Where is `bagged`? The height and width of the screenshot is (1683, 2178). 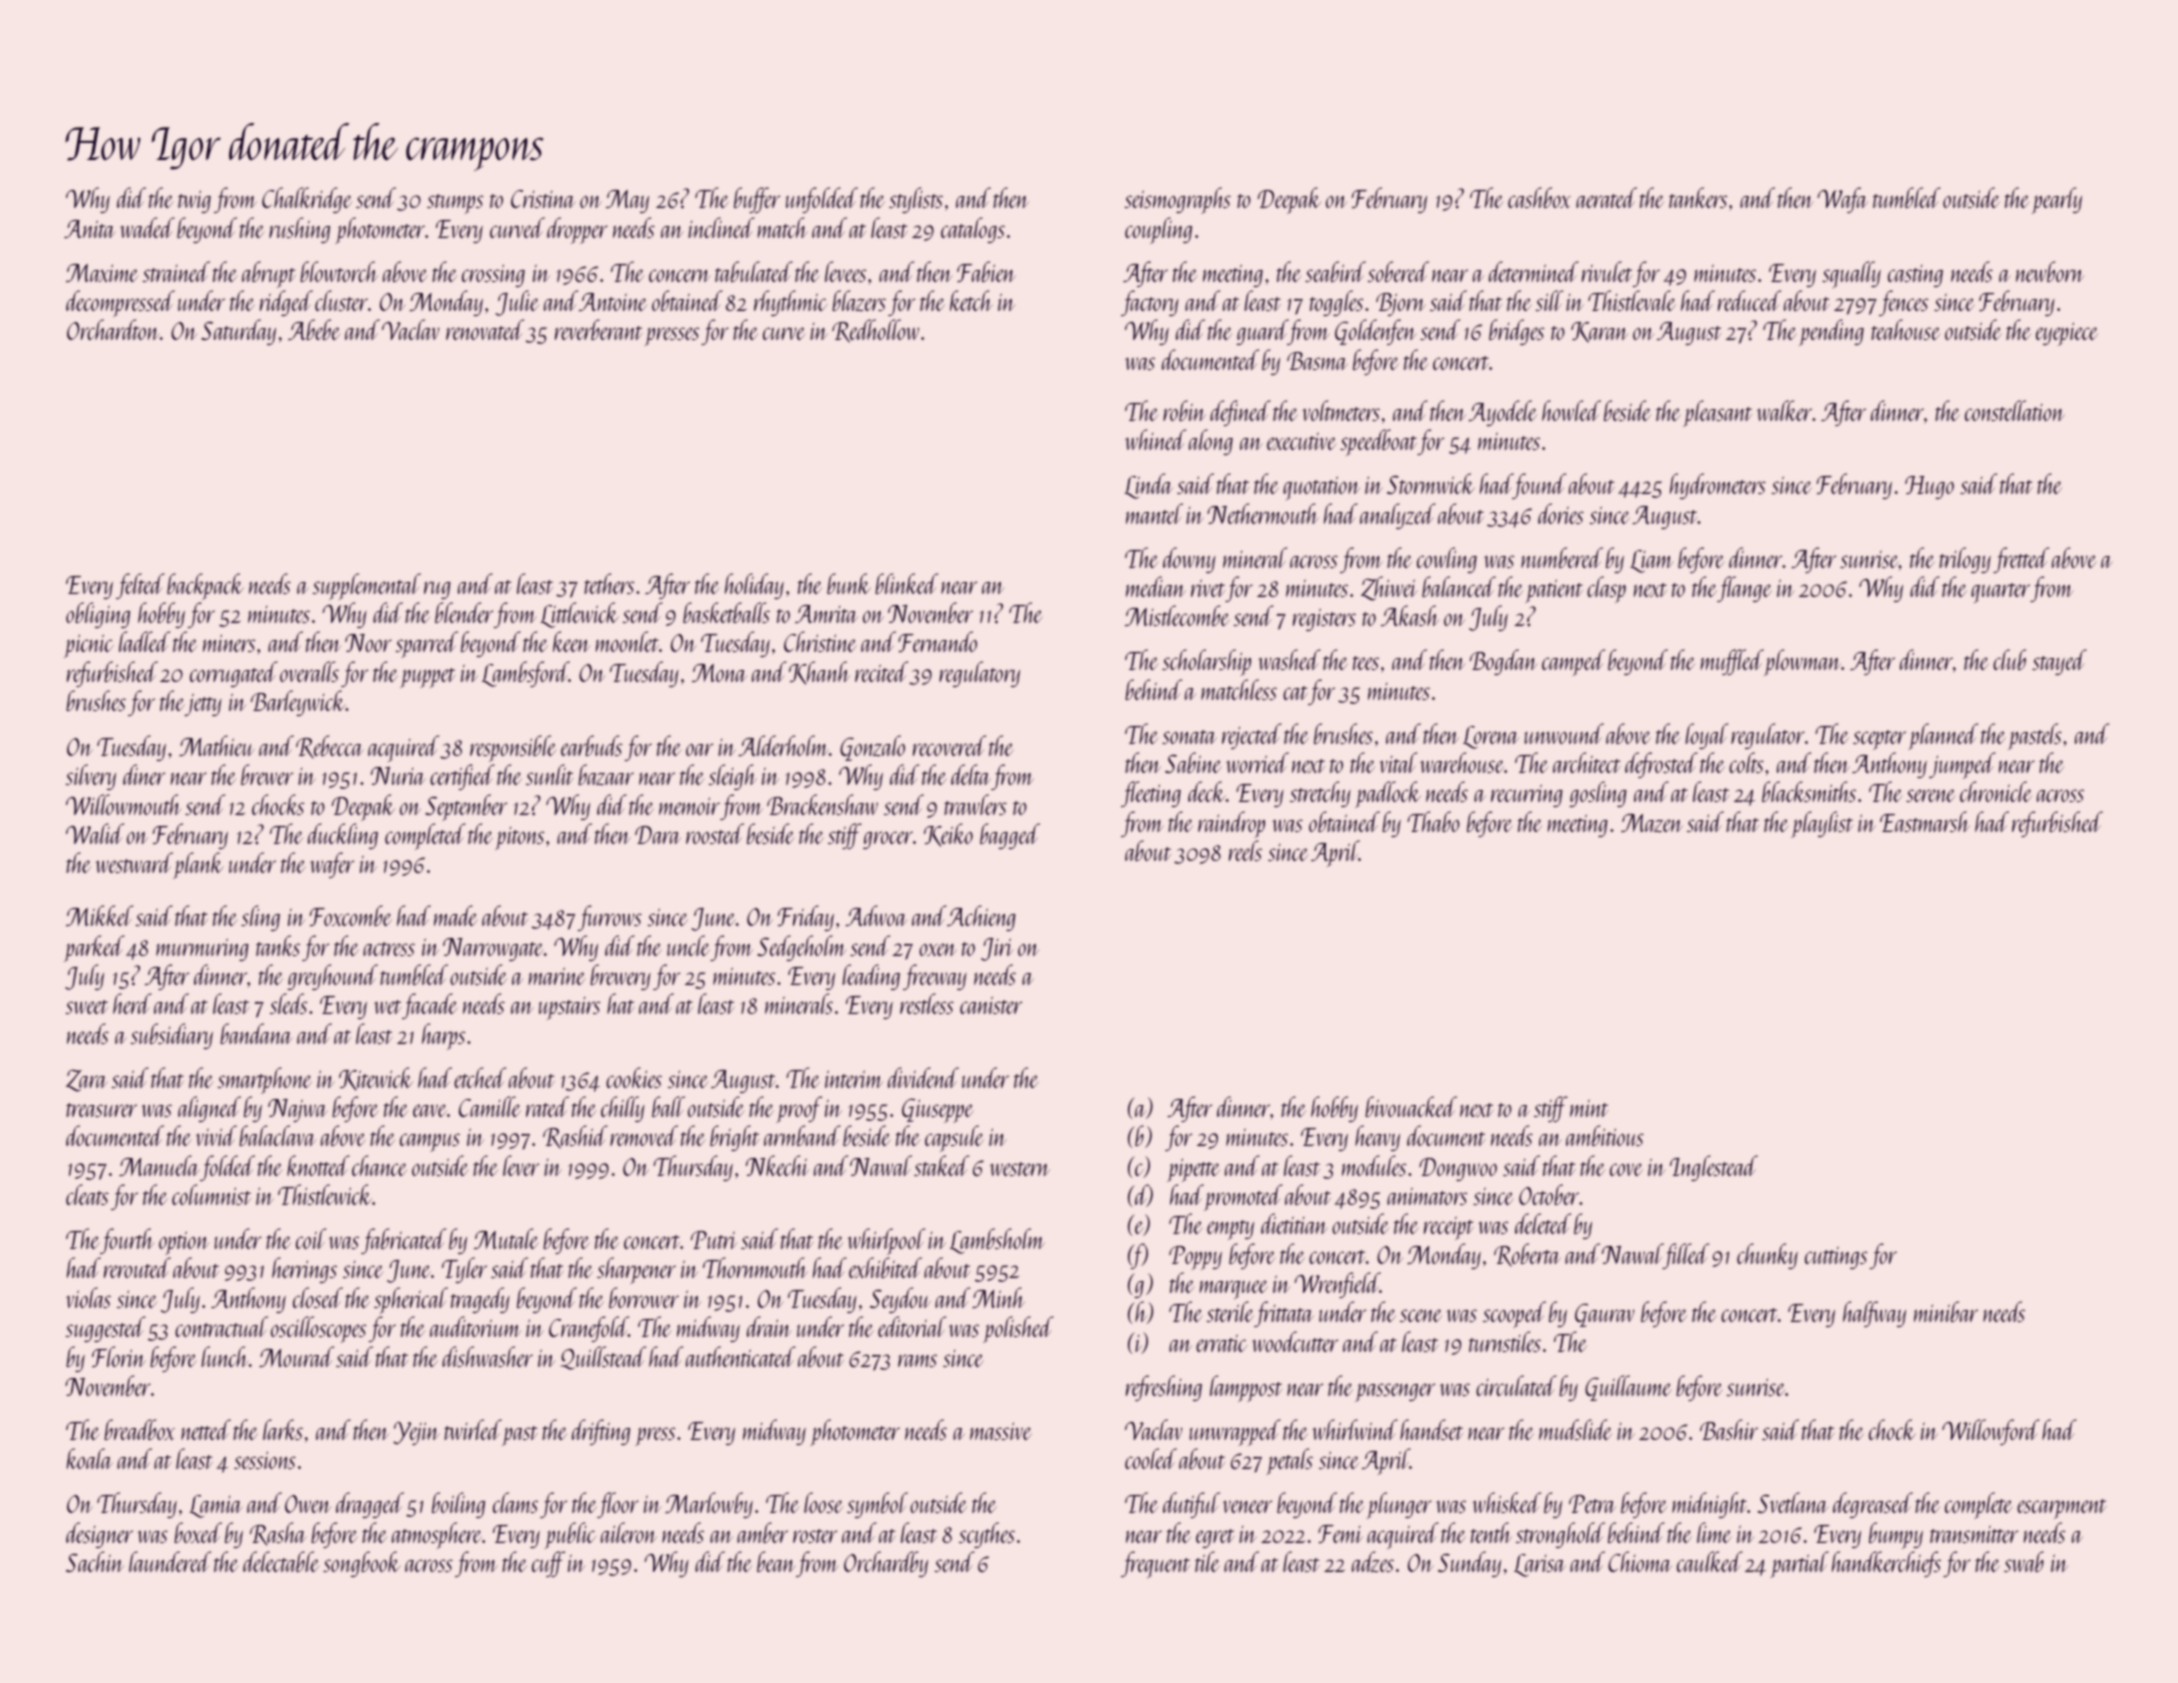 bagged is located at coordinates (1010, 836).
